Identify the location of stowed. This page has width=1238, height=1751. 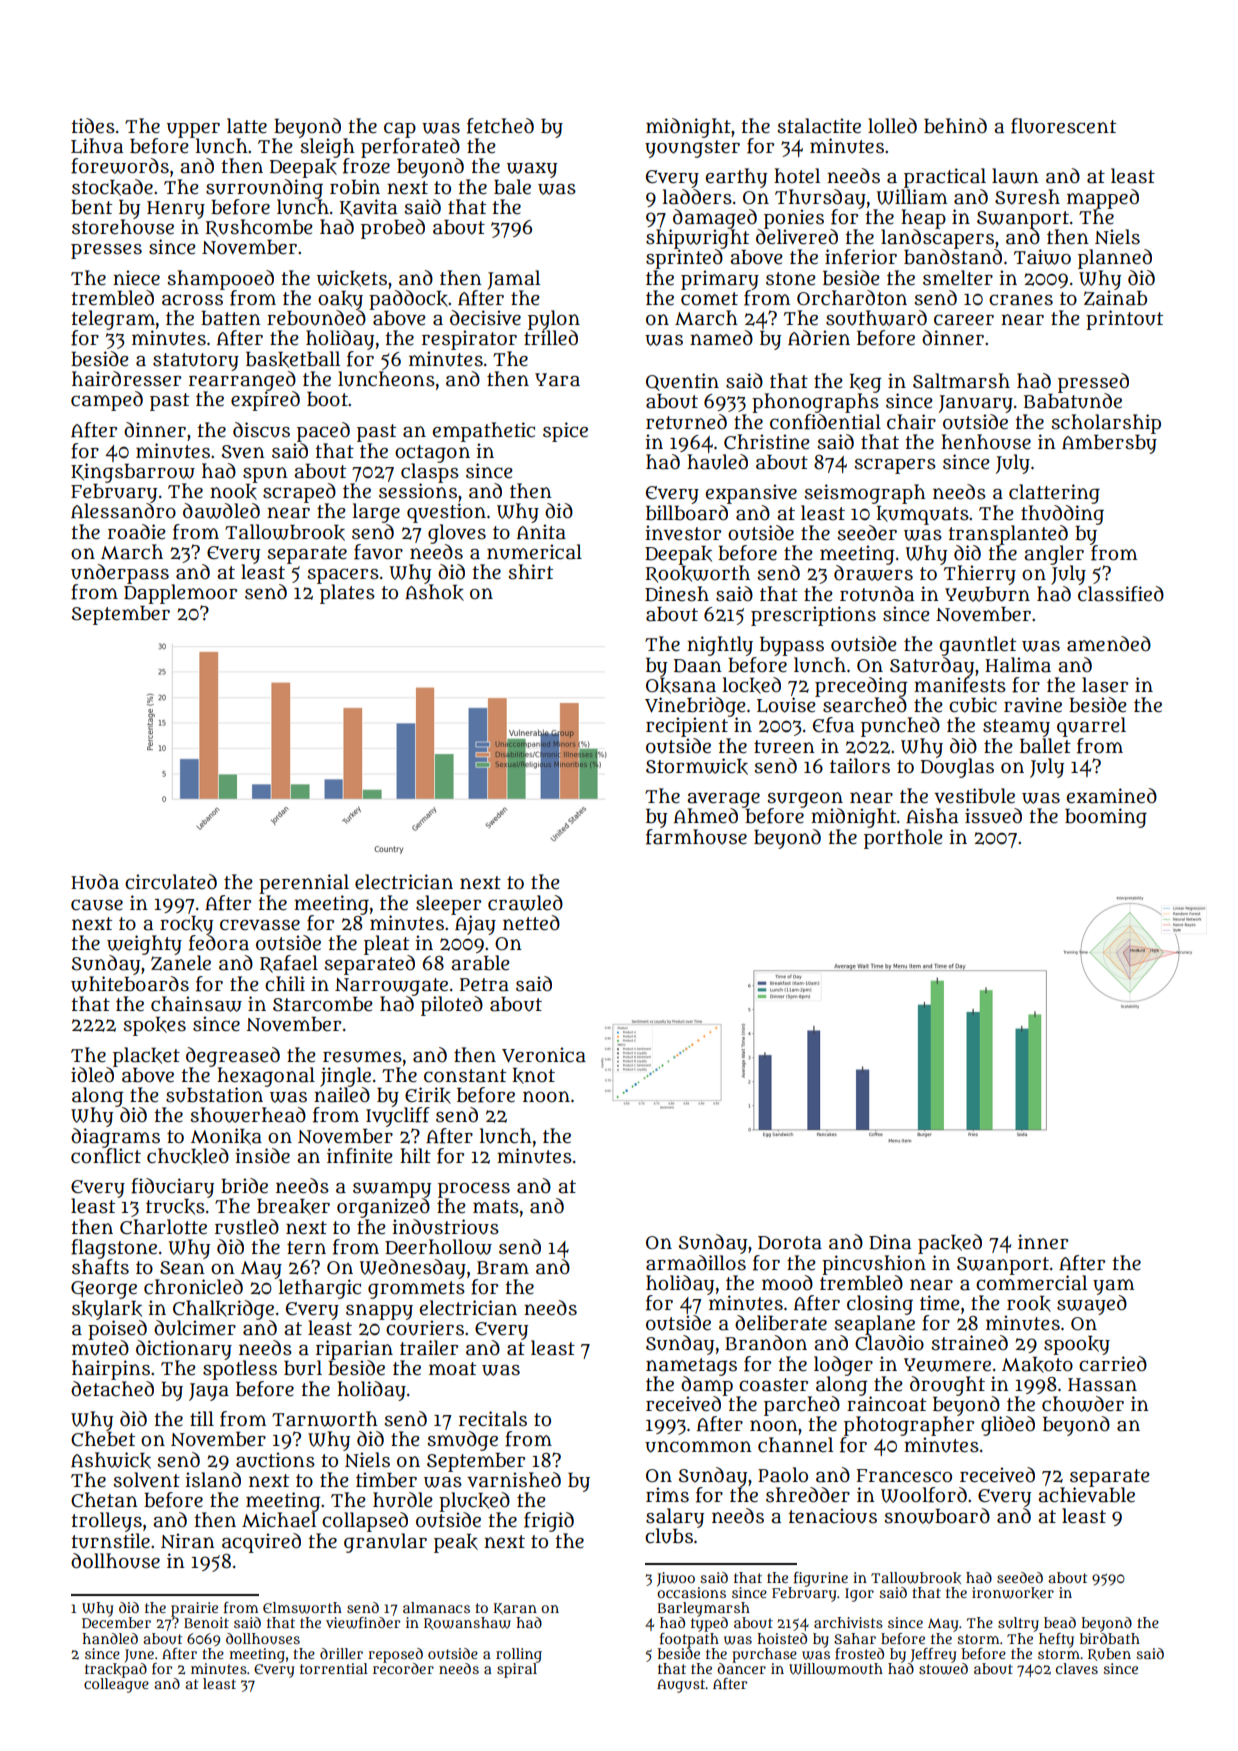
(943, 1669).
